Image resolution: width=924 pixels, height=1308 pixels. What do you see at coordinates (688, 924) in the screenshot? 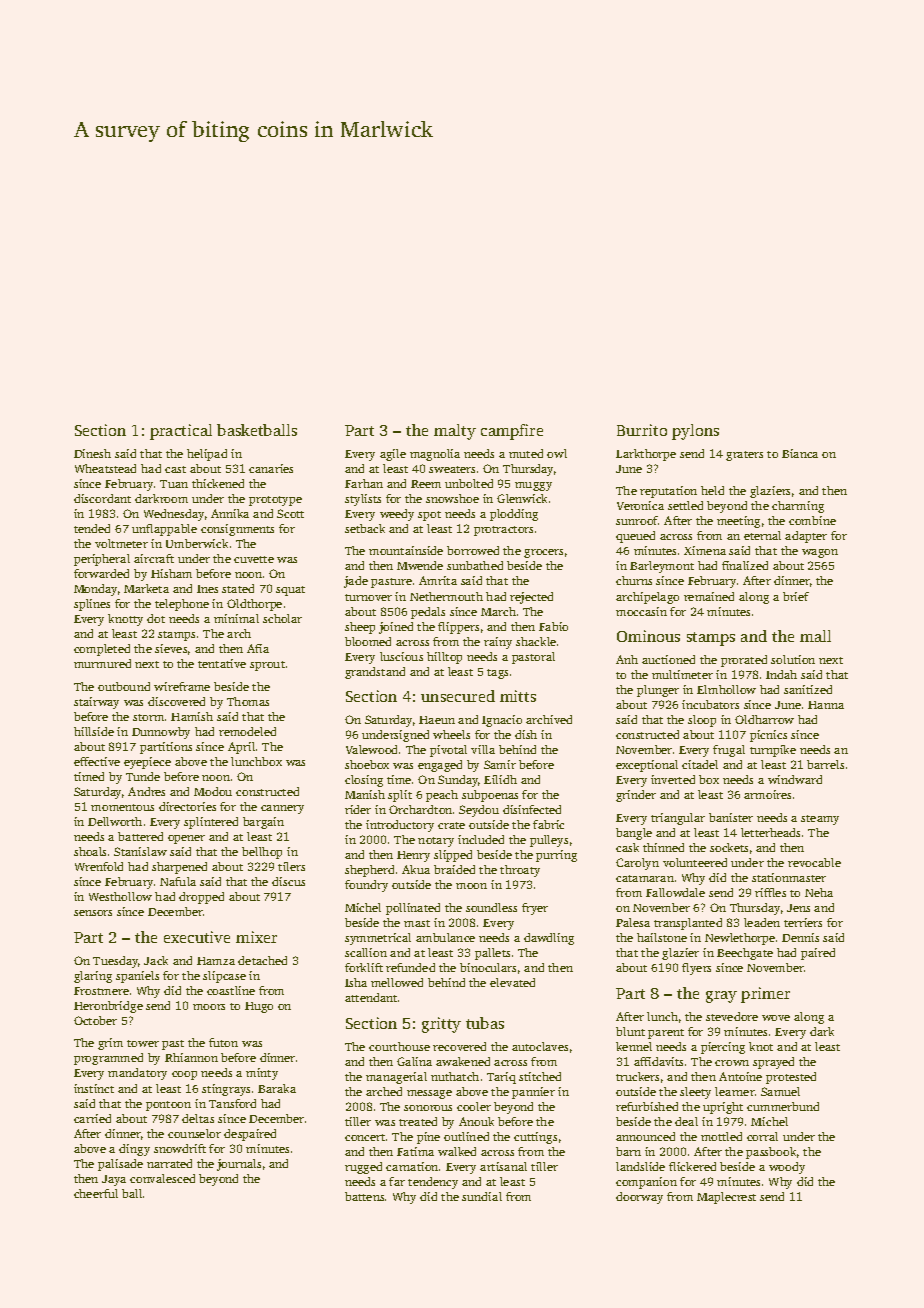
I see `transplanted` at bounding box center [688, 924].
